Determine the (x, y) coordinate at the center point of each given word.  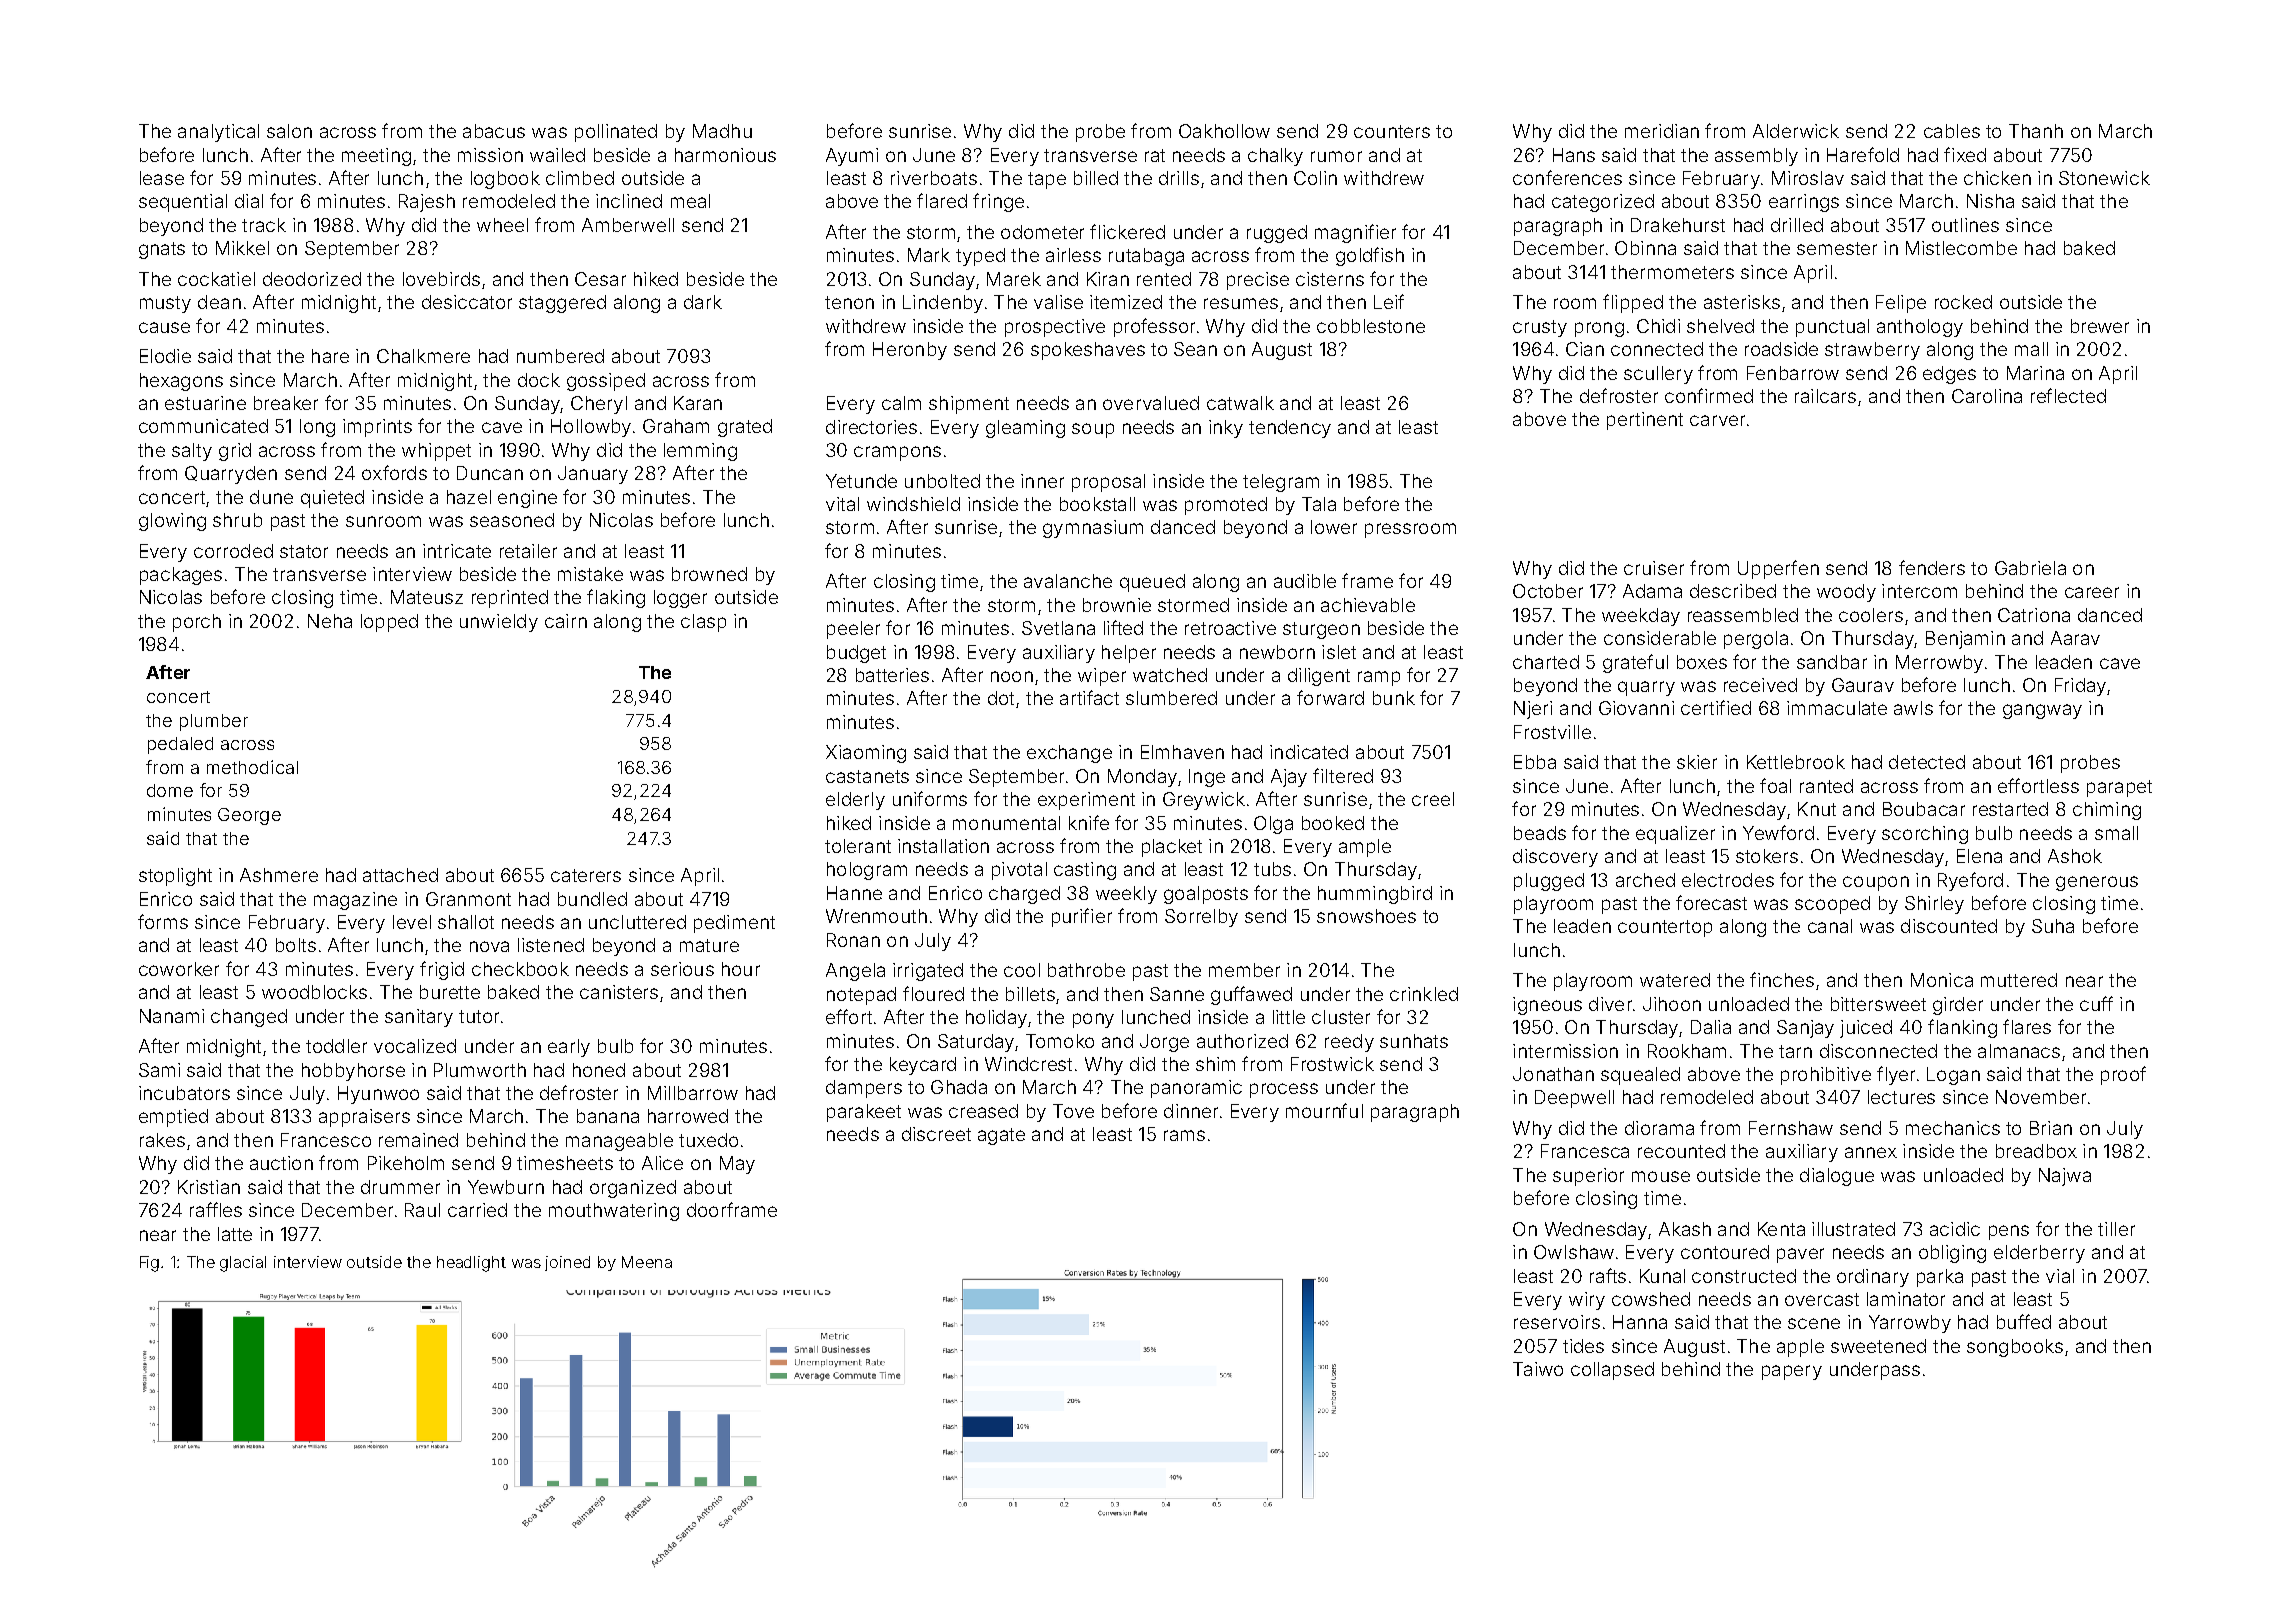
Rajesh (427, 203)
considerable (1660, 638)
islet (1339, 652)
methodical (252, 767)
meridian (1662, 131)
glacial (243, 1264)
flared (942, 200)
